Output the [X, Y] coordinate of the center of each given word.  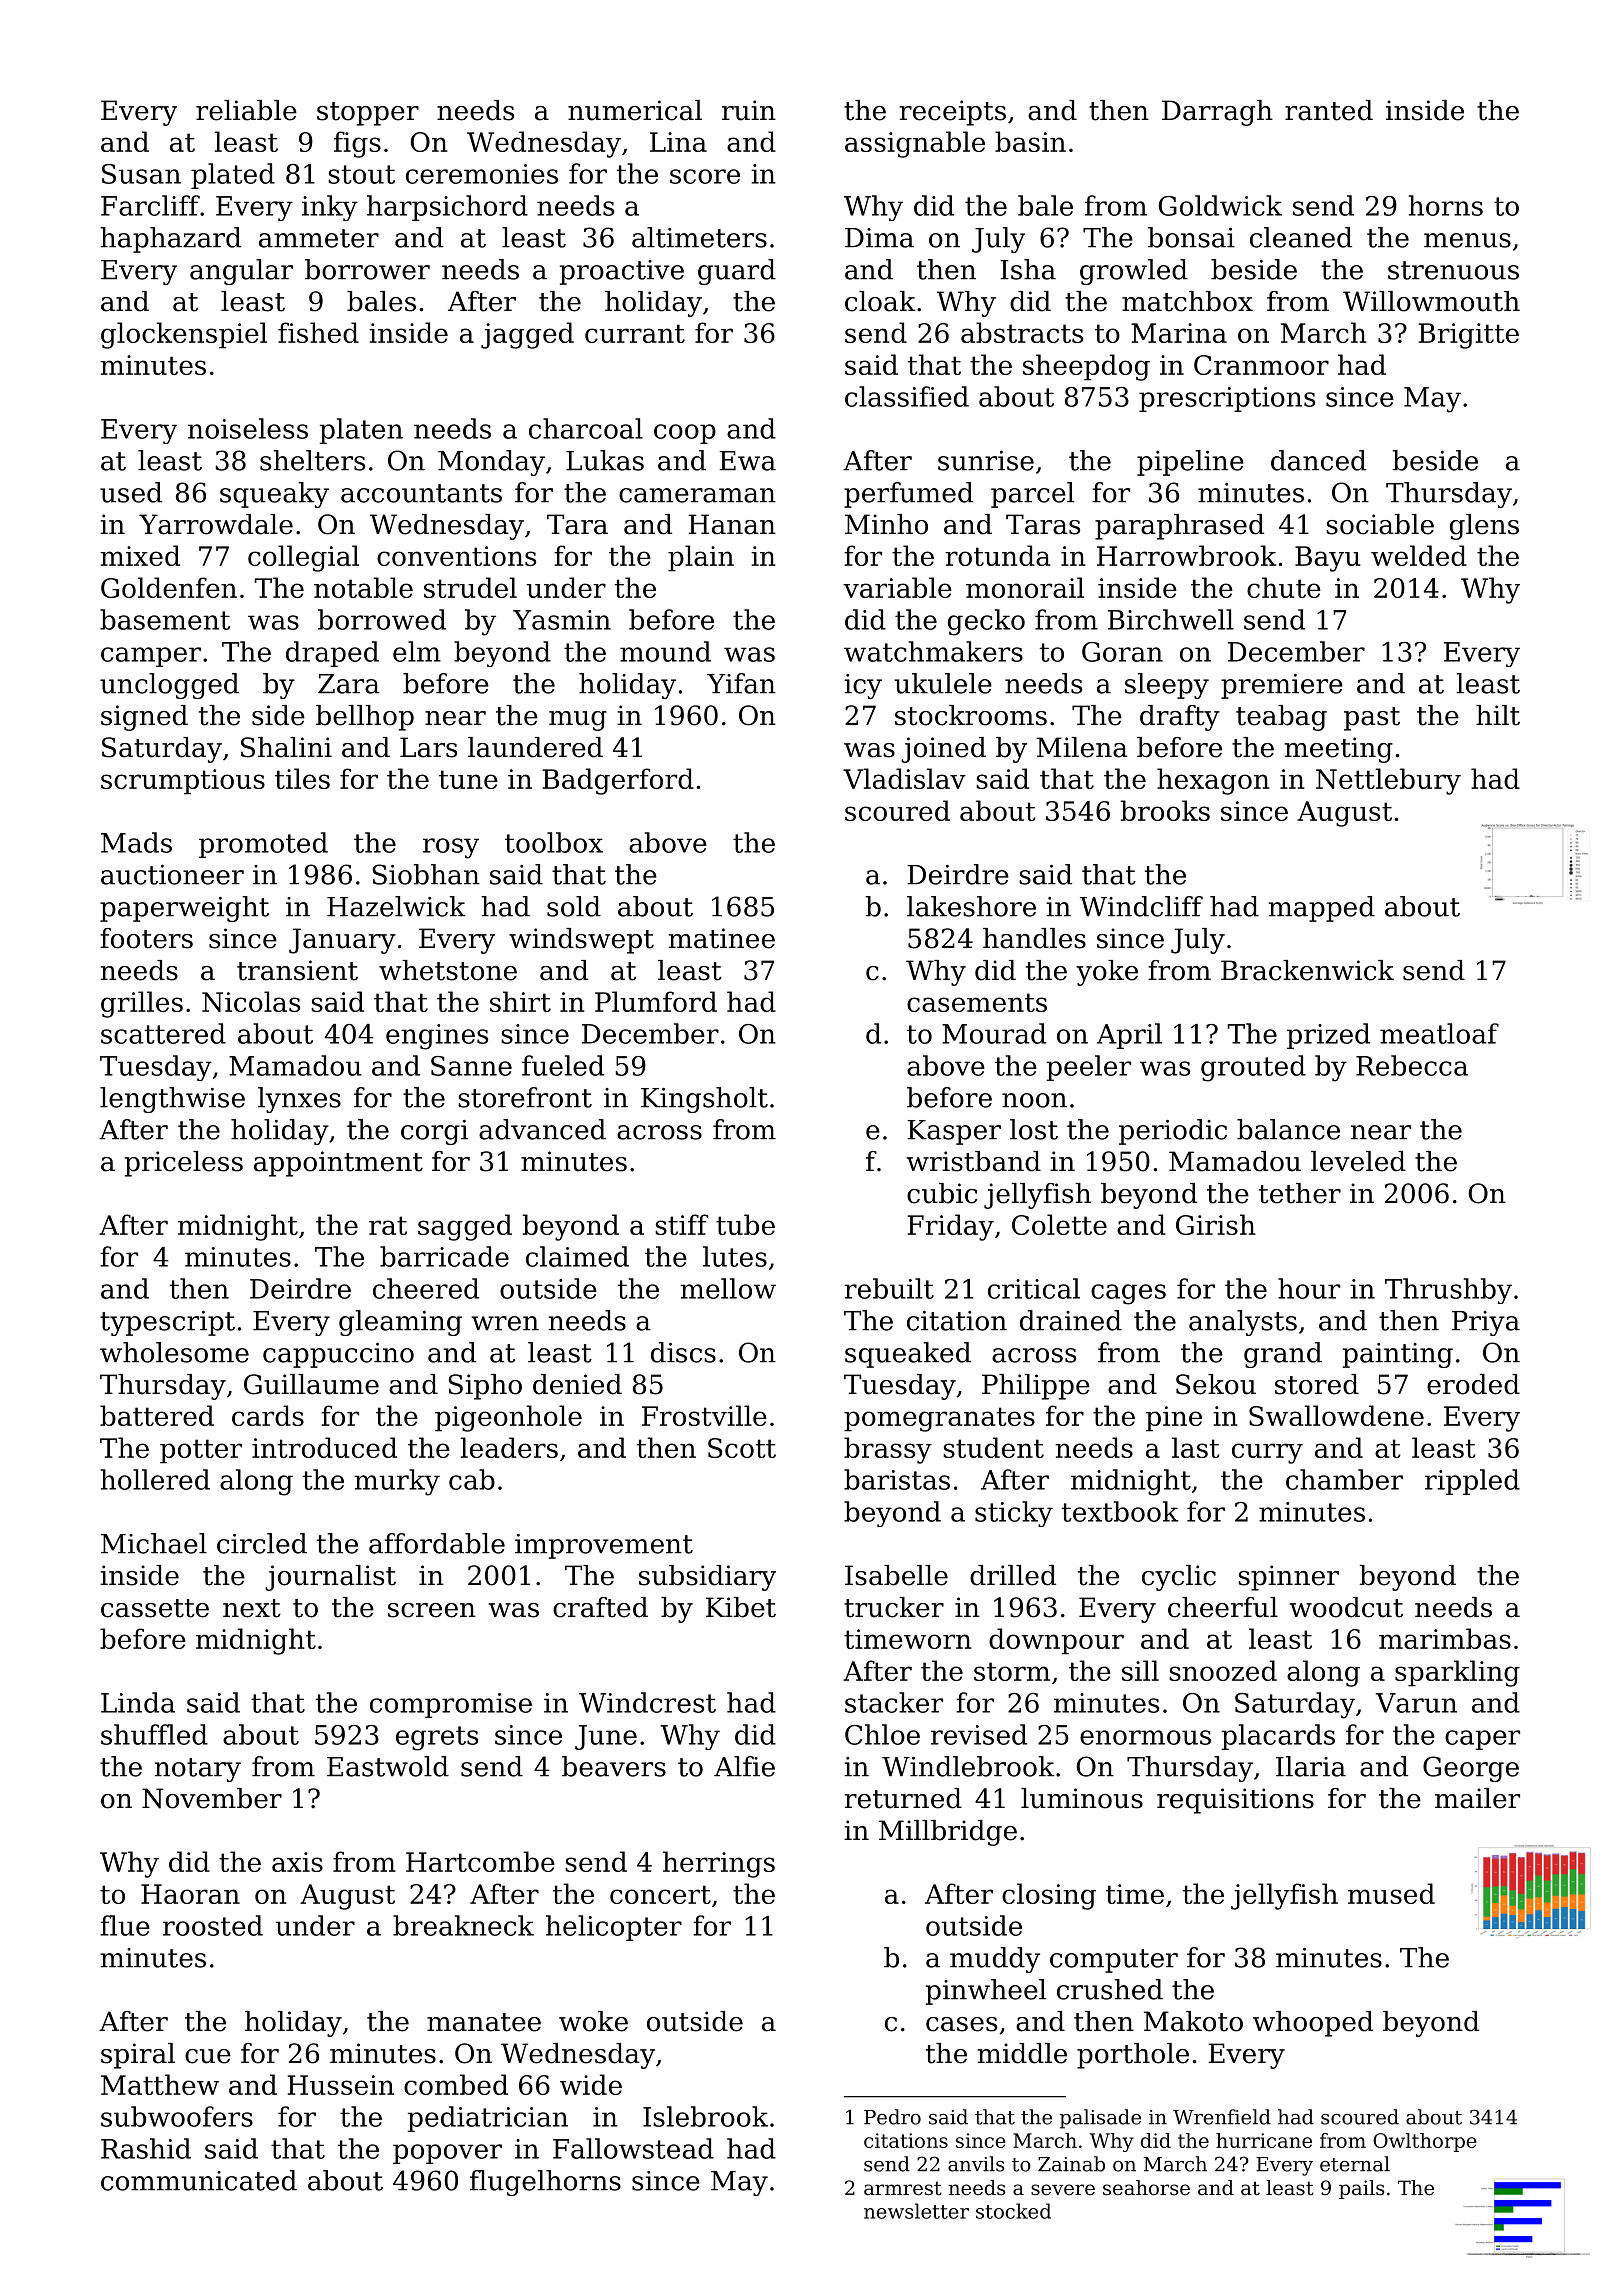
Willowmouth [1431, 301]
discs [683, 1352]
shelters [312, 460]
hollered [155, 1479]
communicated [199, 2180]
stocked [1013, 2211]
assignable [915, 144]
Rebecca [1412, 1065]
